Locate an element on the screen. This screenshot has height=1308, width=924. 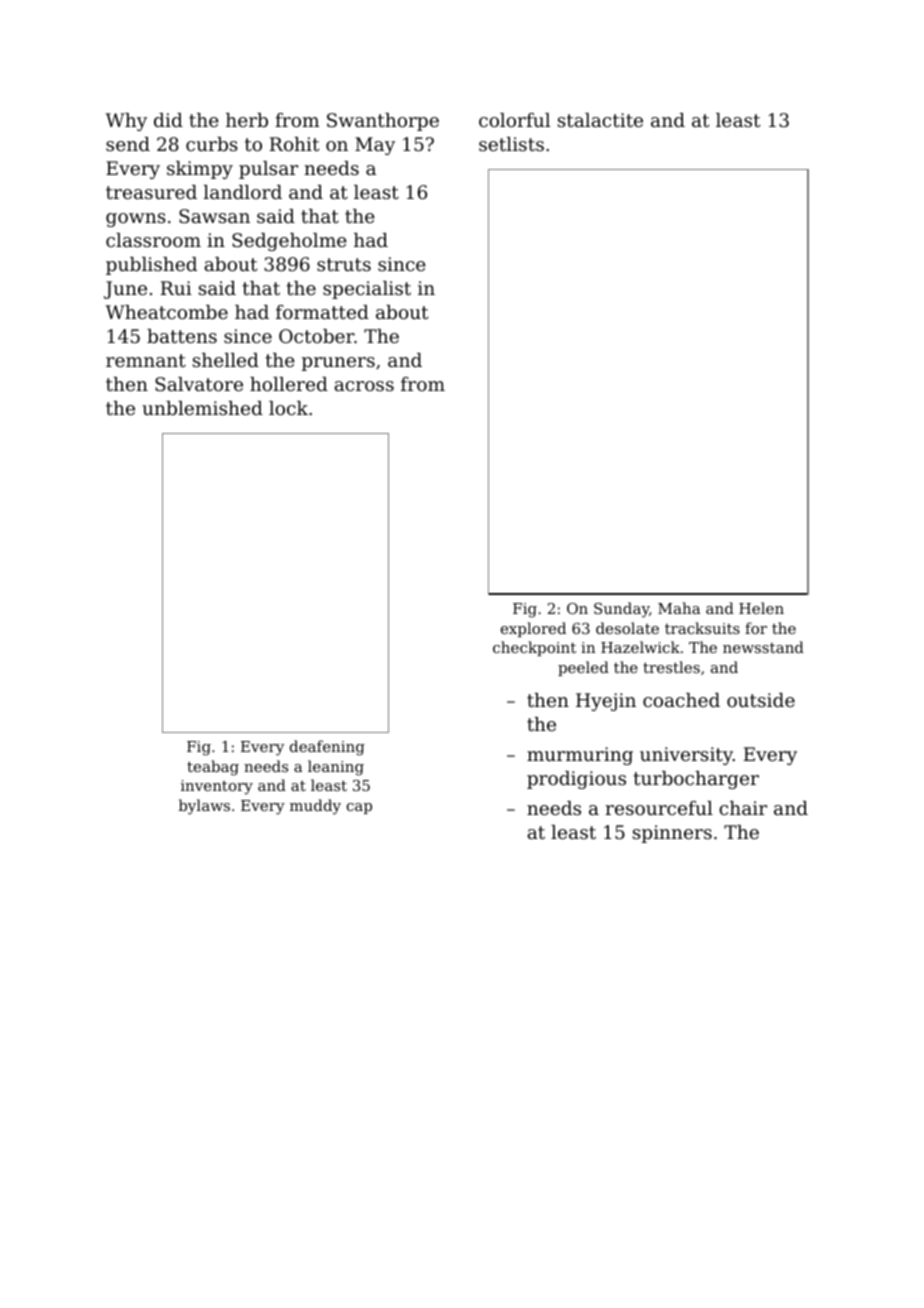
setlists is located at coordinates (511, 144).
